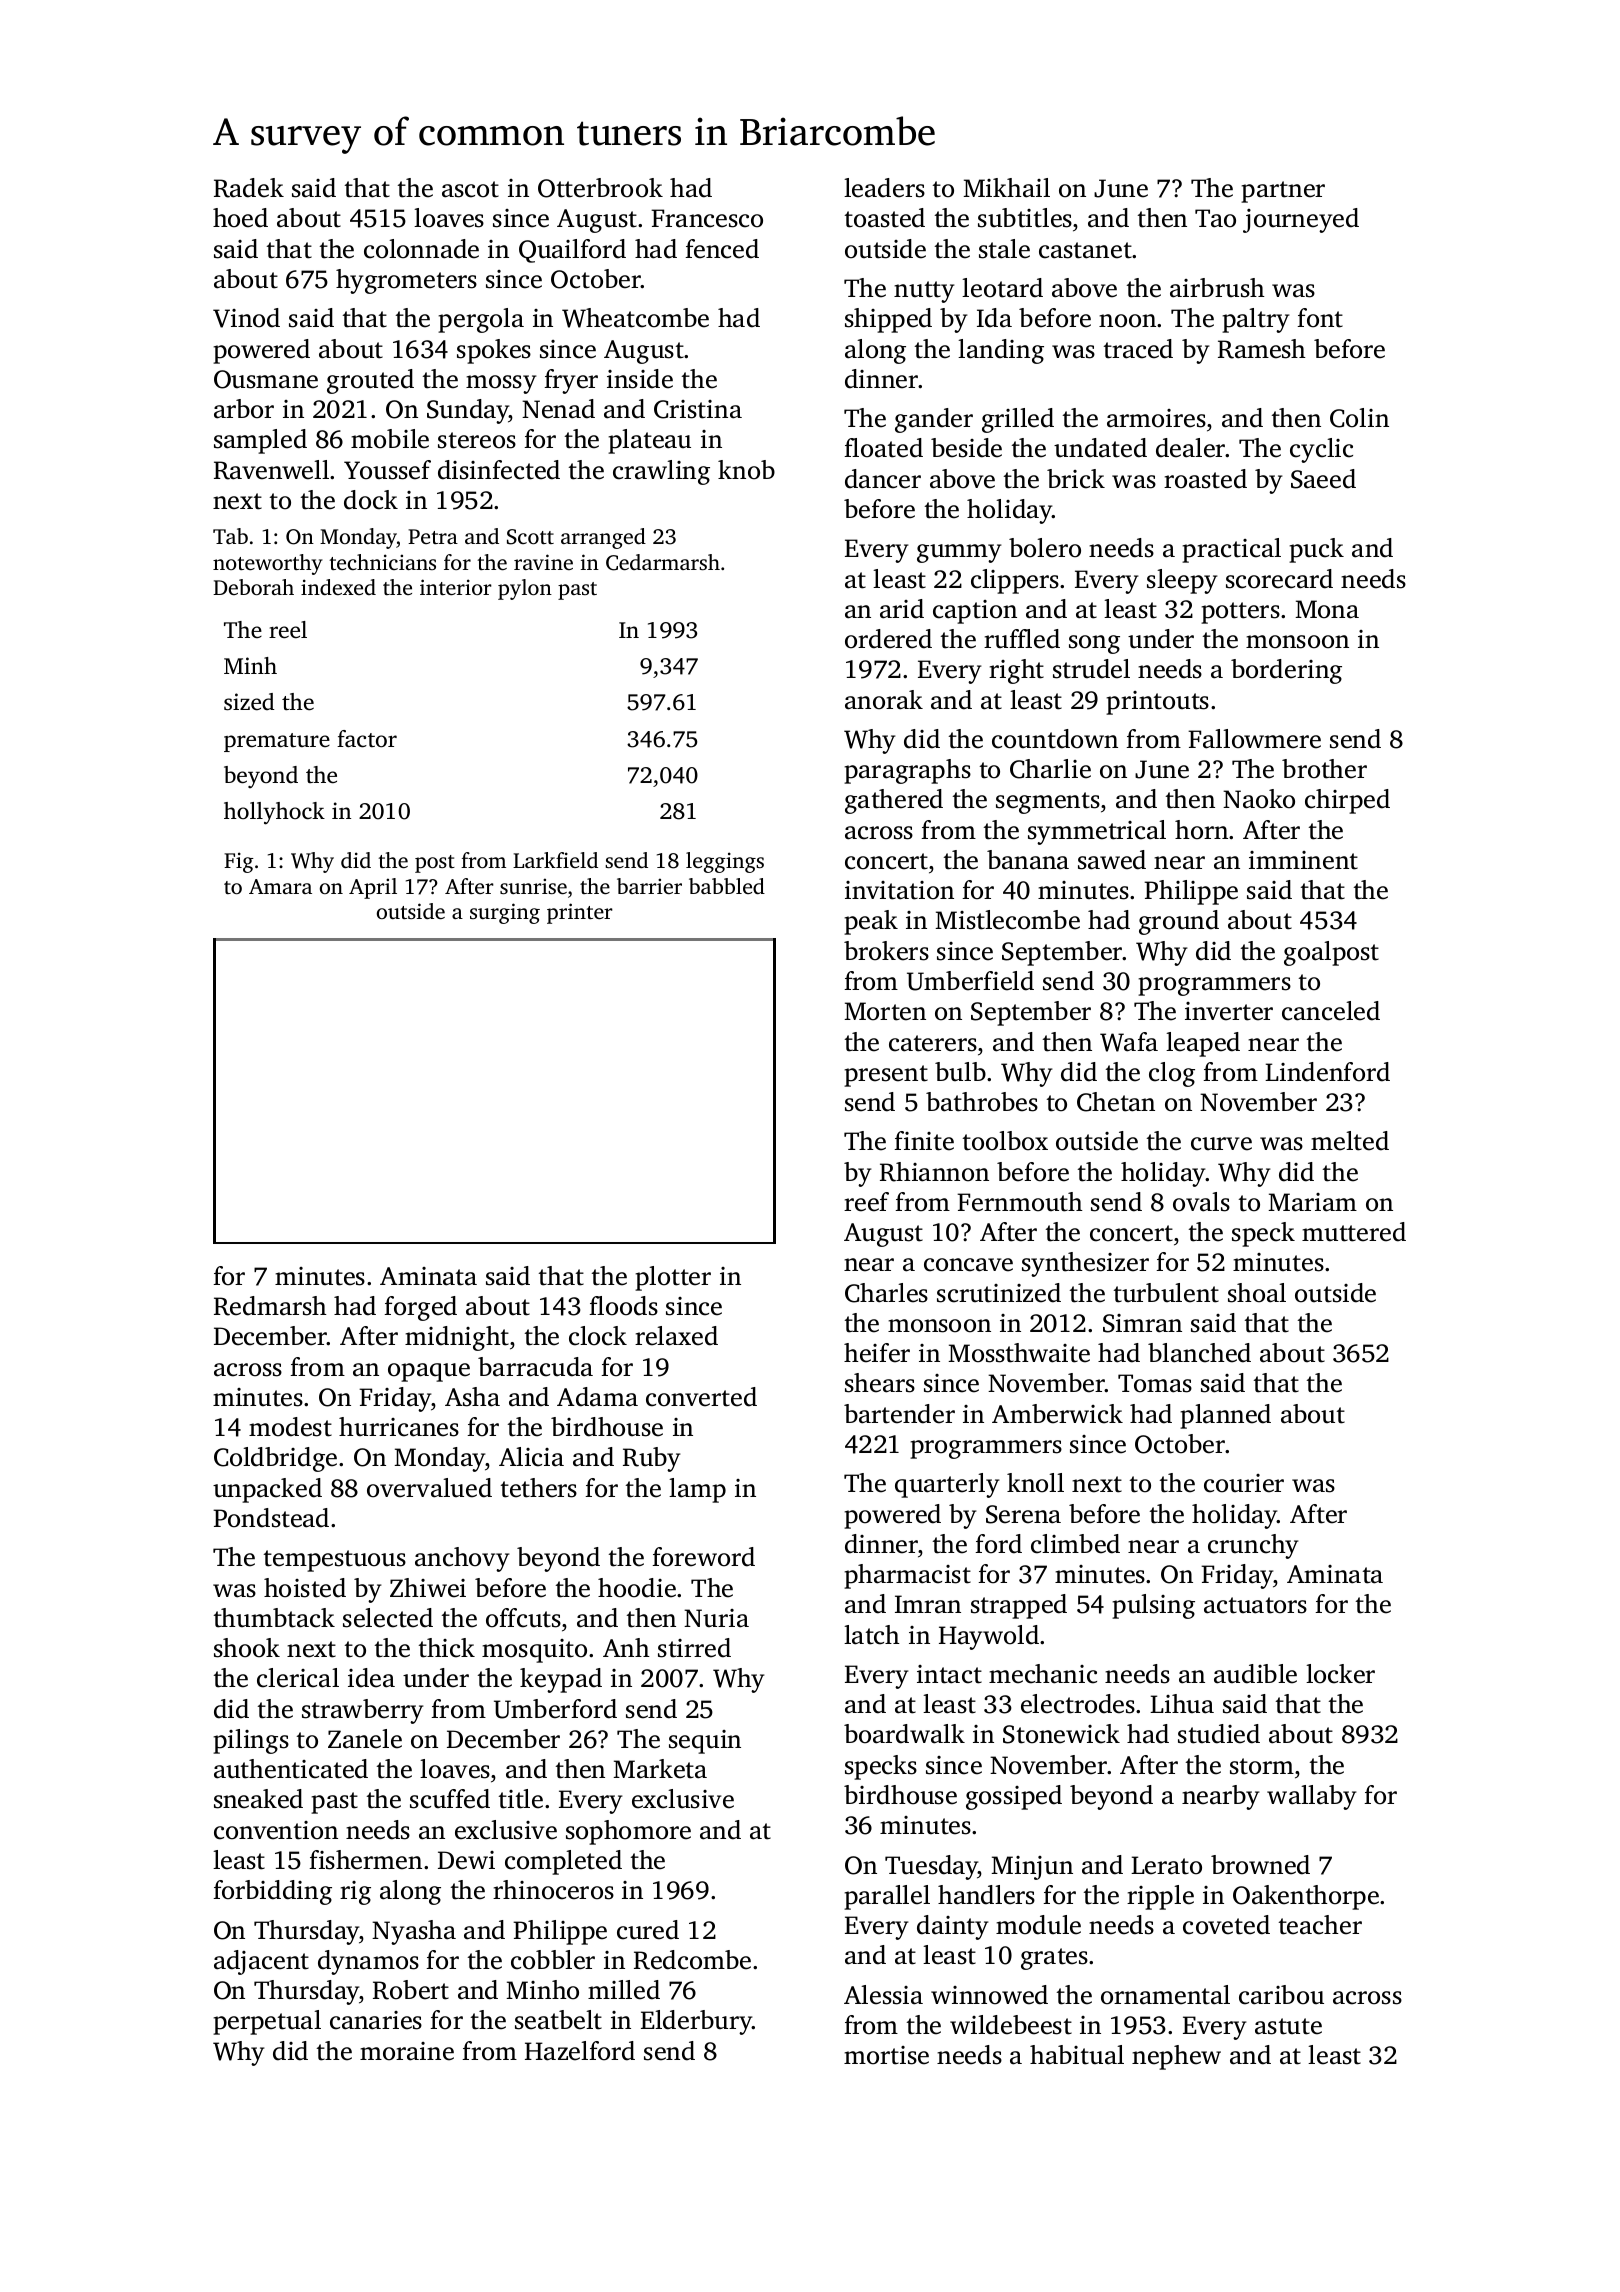 The width and height of the screenshot is (1620, 2292). What do you see at coordinates (1303, 860) in the screenshot?
I see `imminent` at bounding box center [1303, 860].
